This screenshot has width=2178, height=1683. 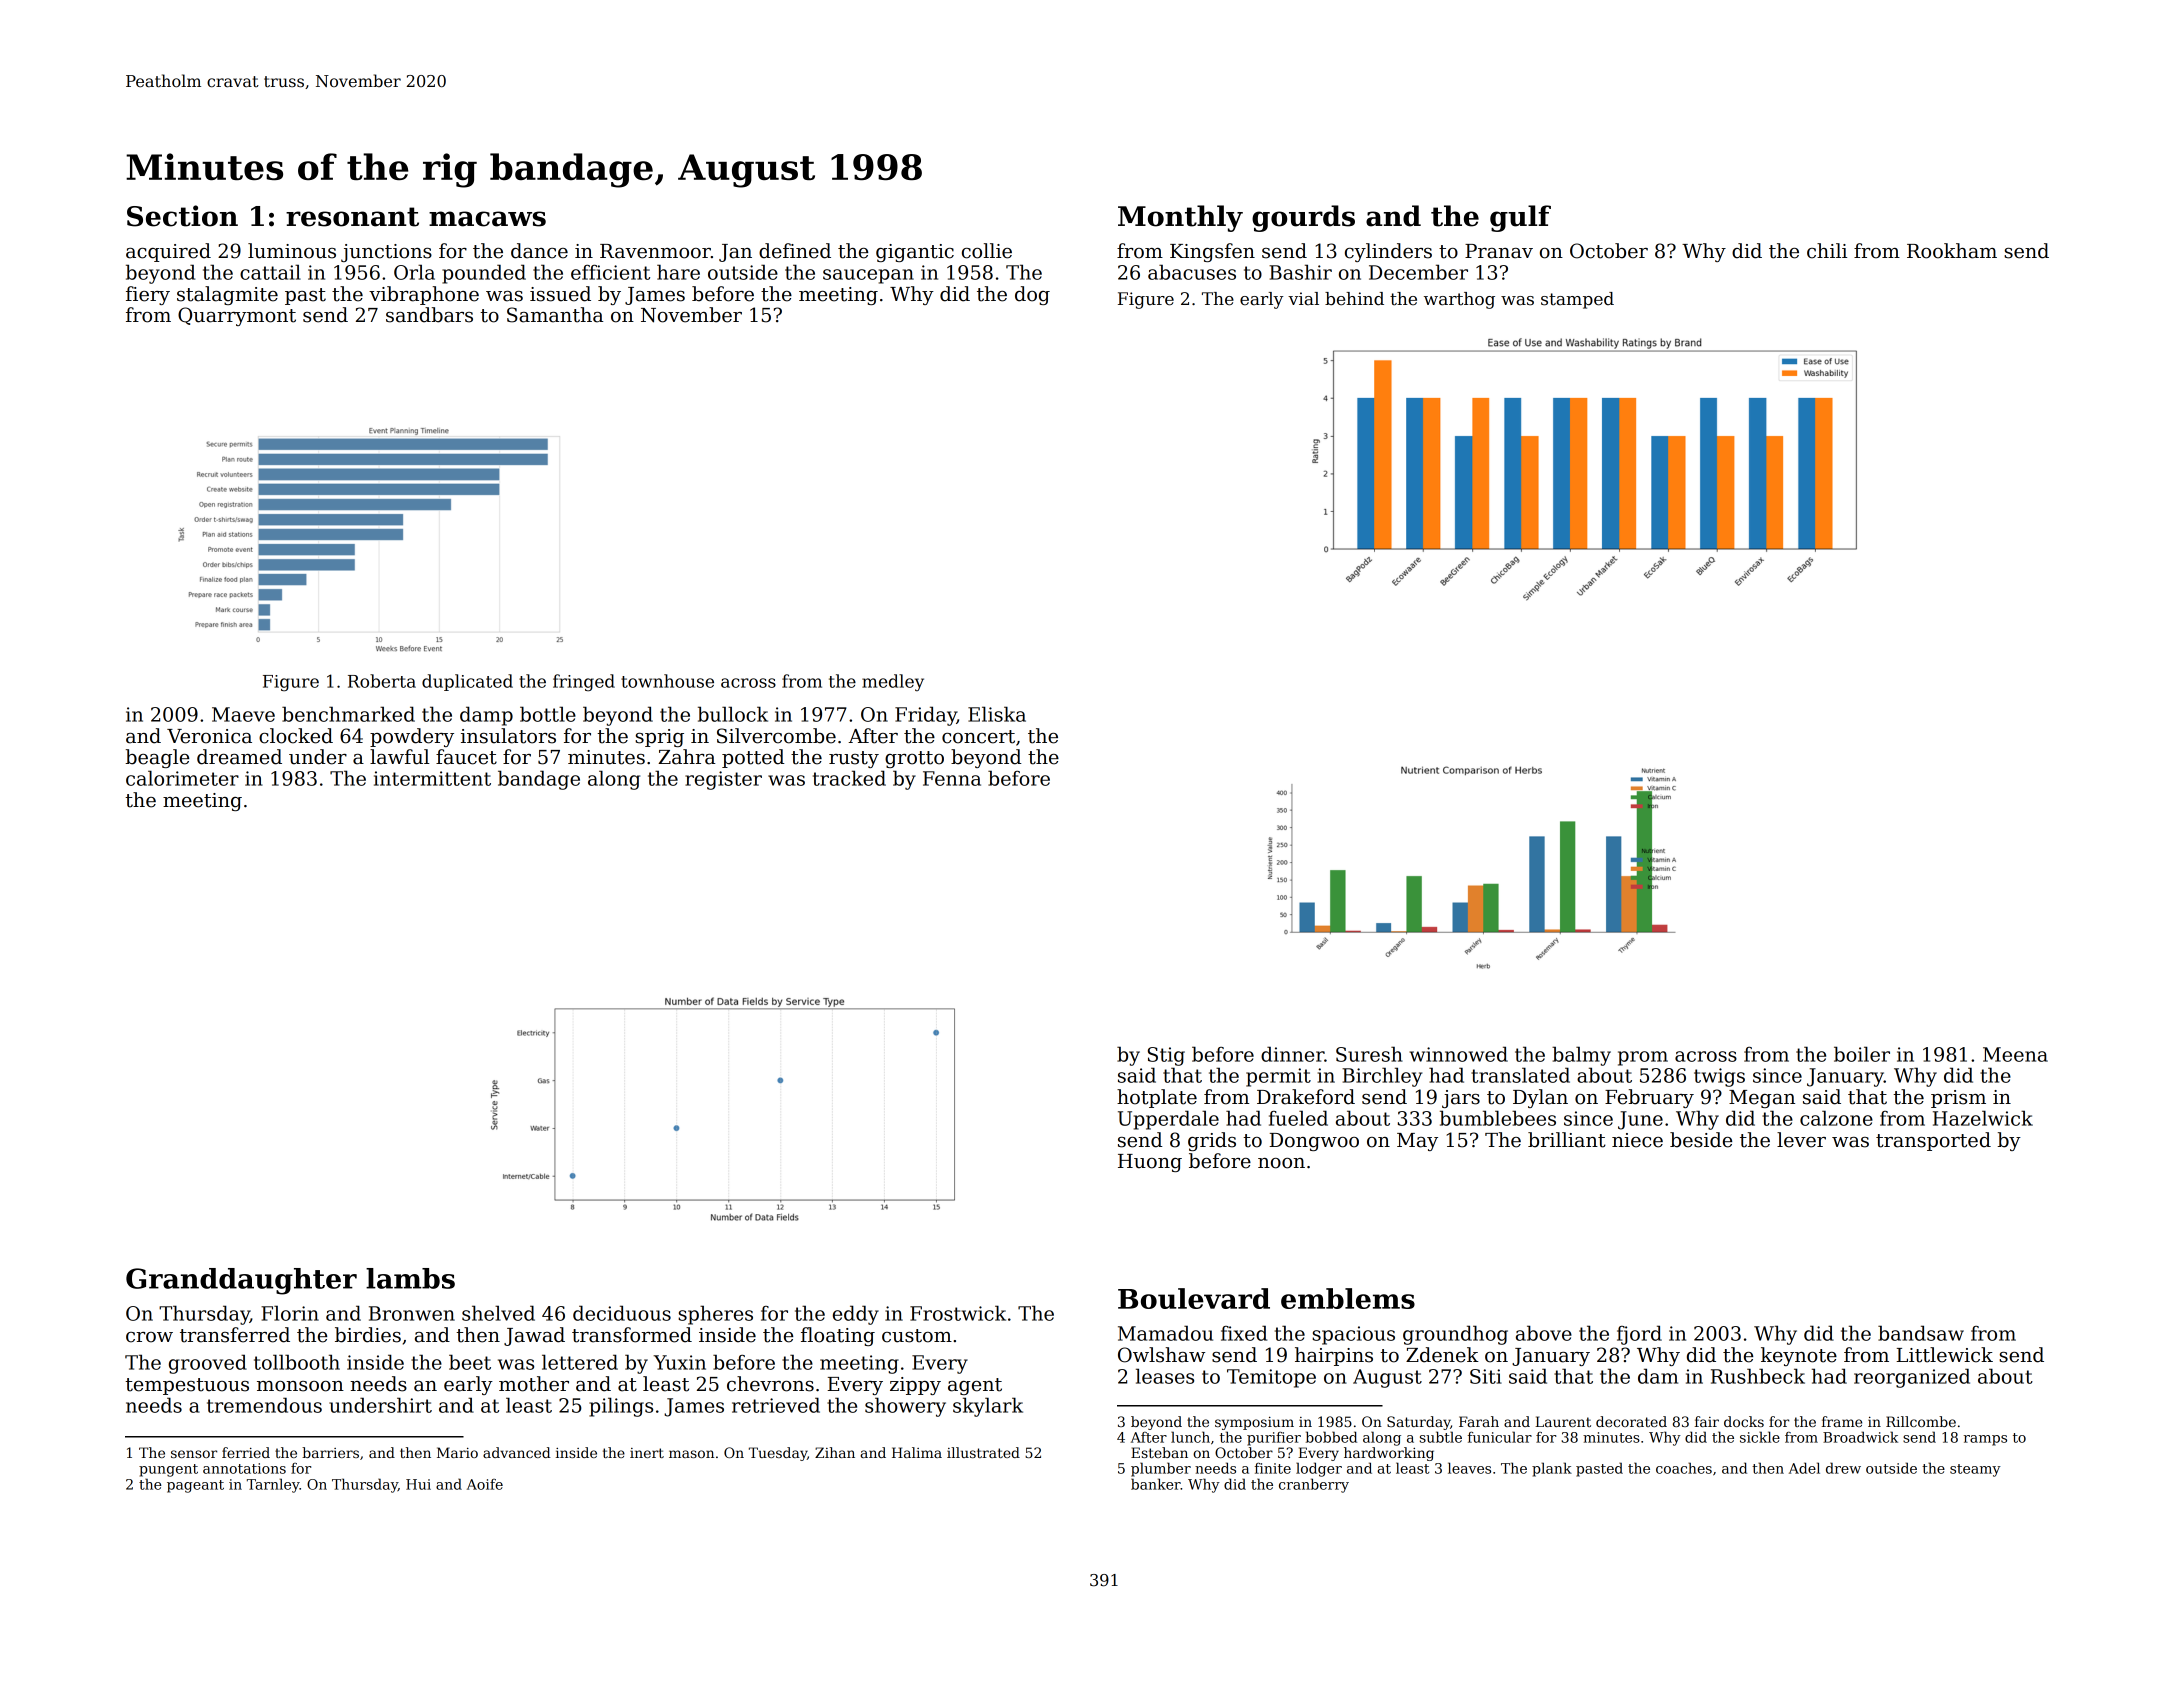 I want to click on Eliska, so click(x=997, y=714).
